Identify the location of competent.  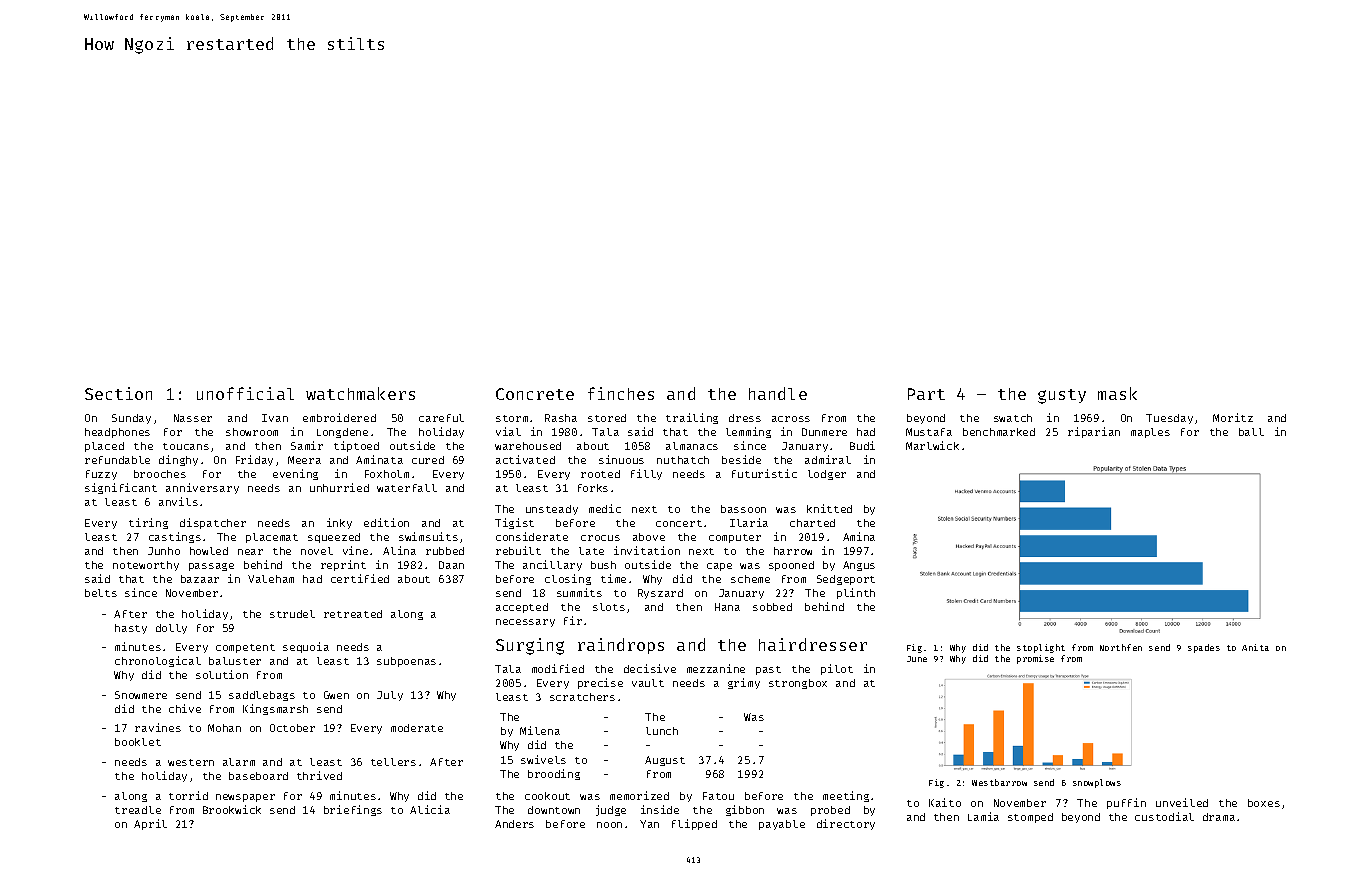
(245, 648).
